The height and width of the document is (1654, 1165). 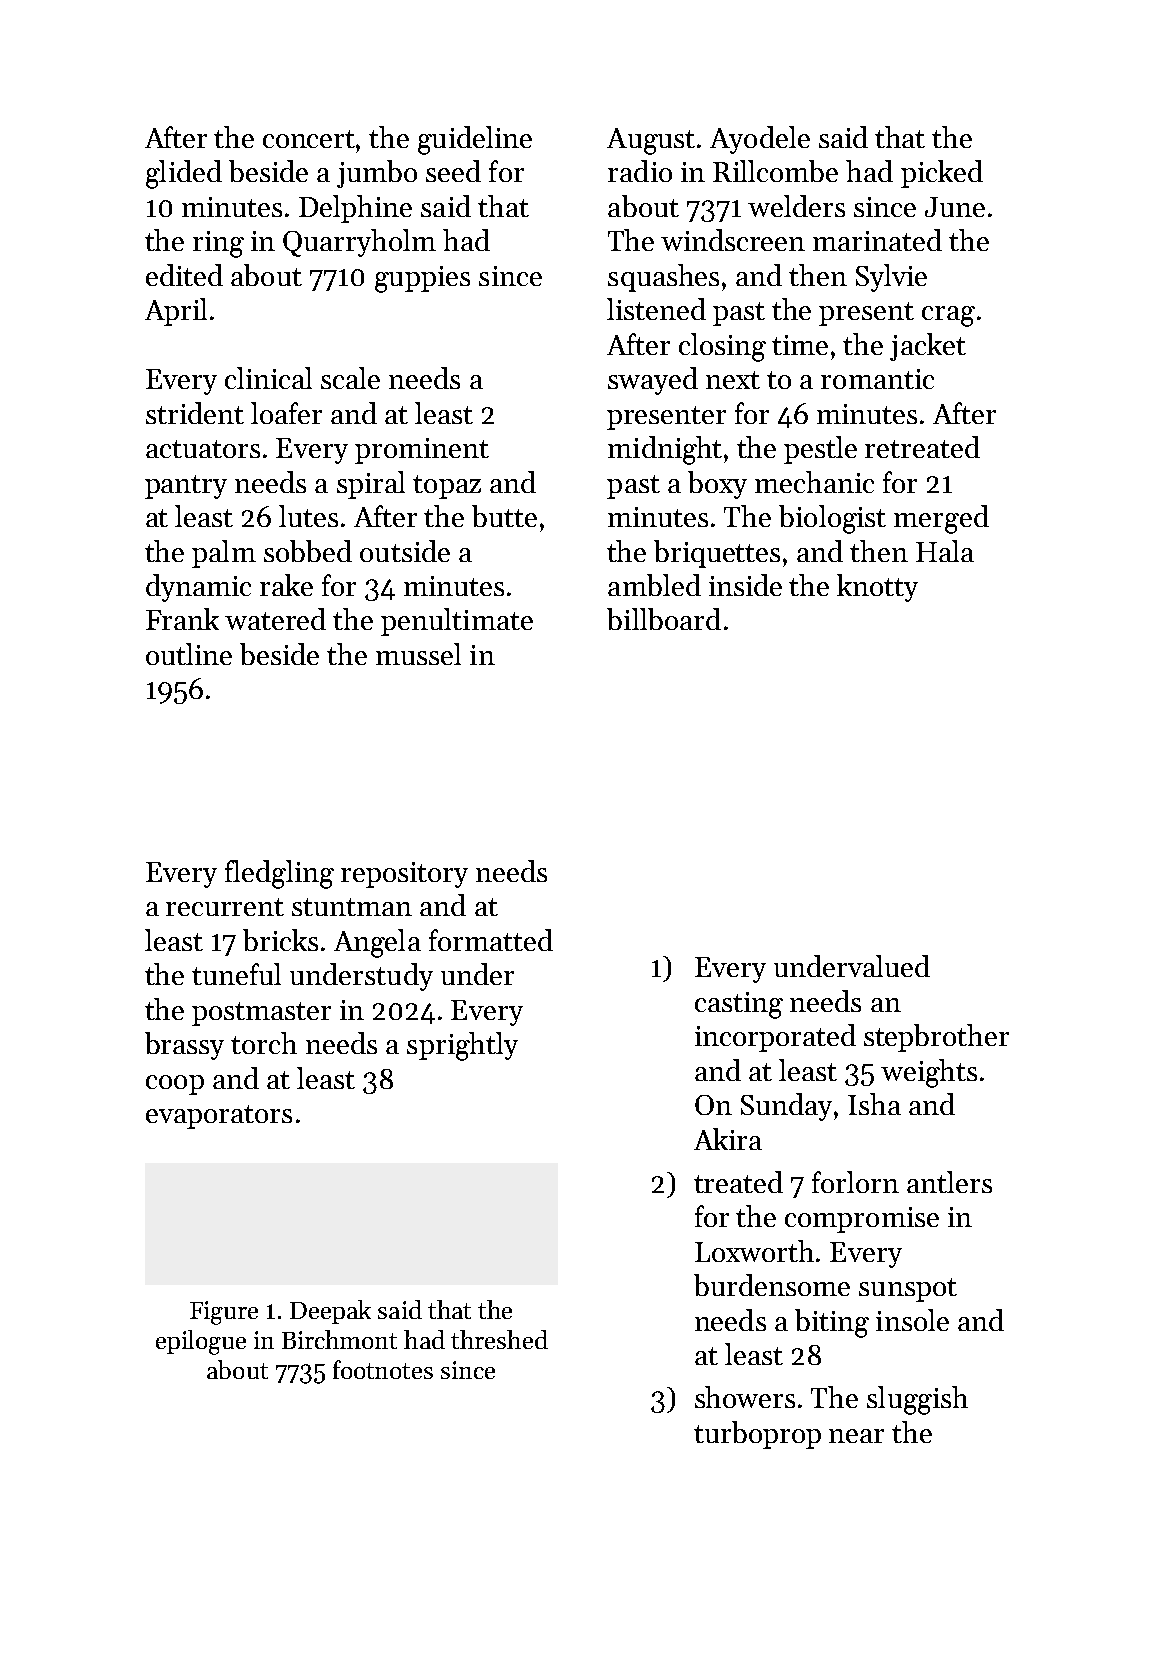 What do you see at coordinates (948, 316) in the document?
I see `crag` at bounding box center [948, 316].
